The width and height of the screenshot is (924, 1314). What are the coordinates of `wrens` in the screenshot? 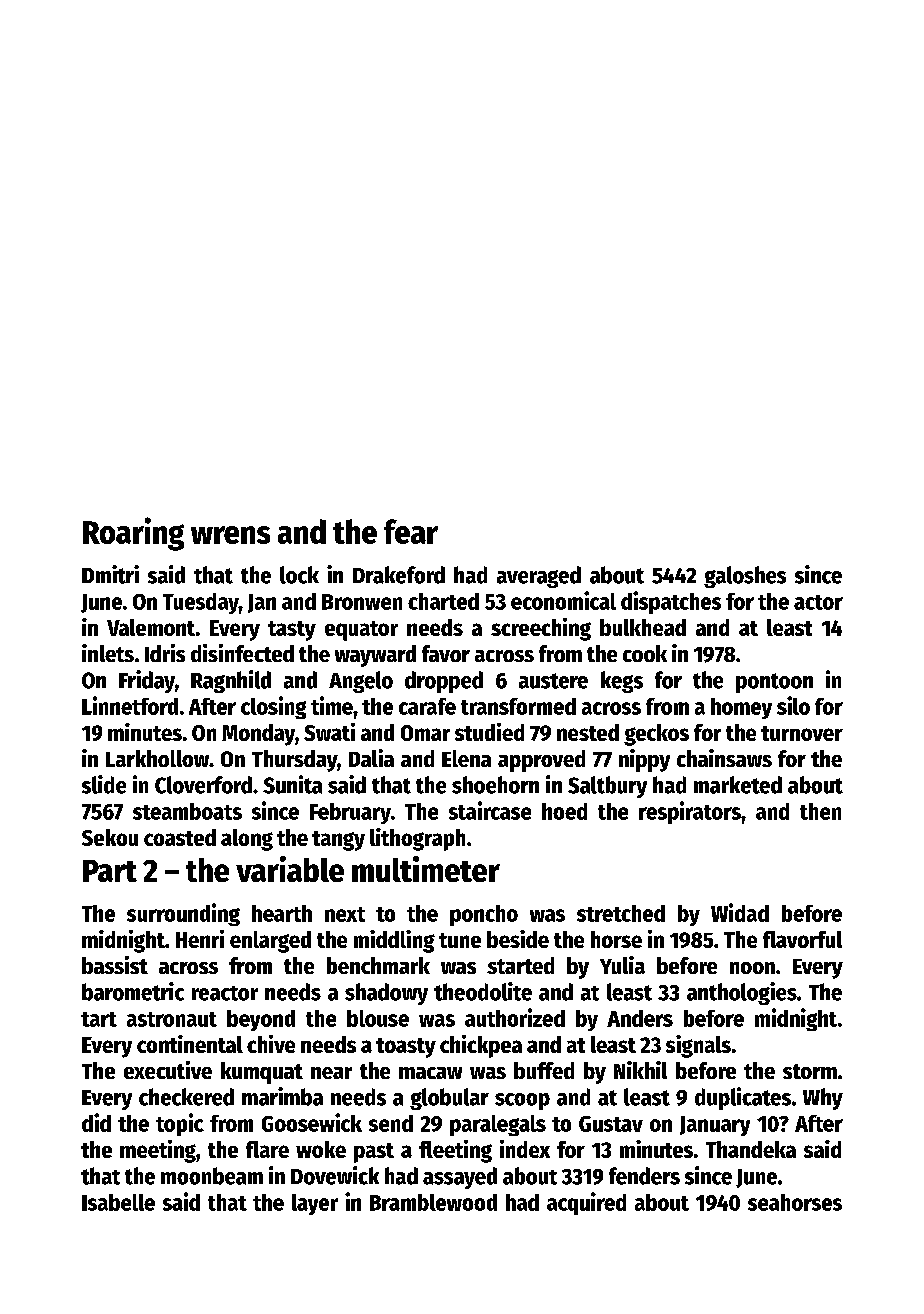 It's located at (230, 535).
